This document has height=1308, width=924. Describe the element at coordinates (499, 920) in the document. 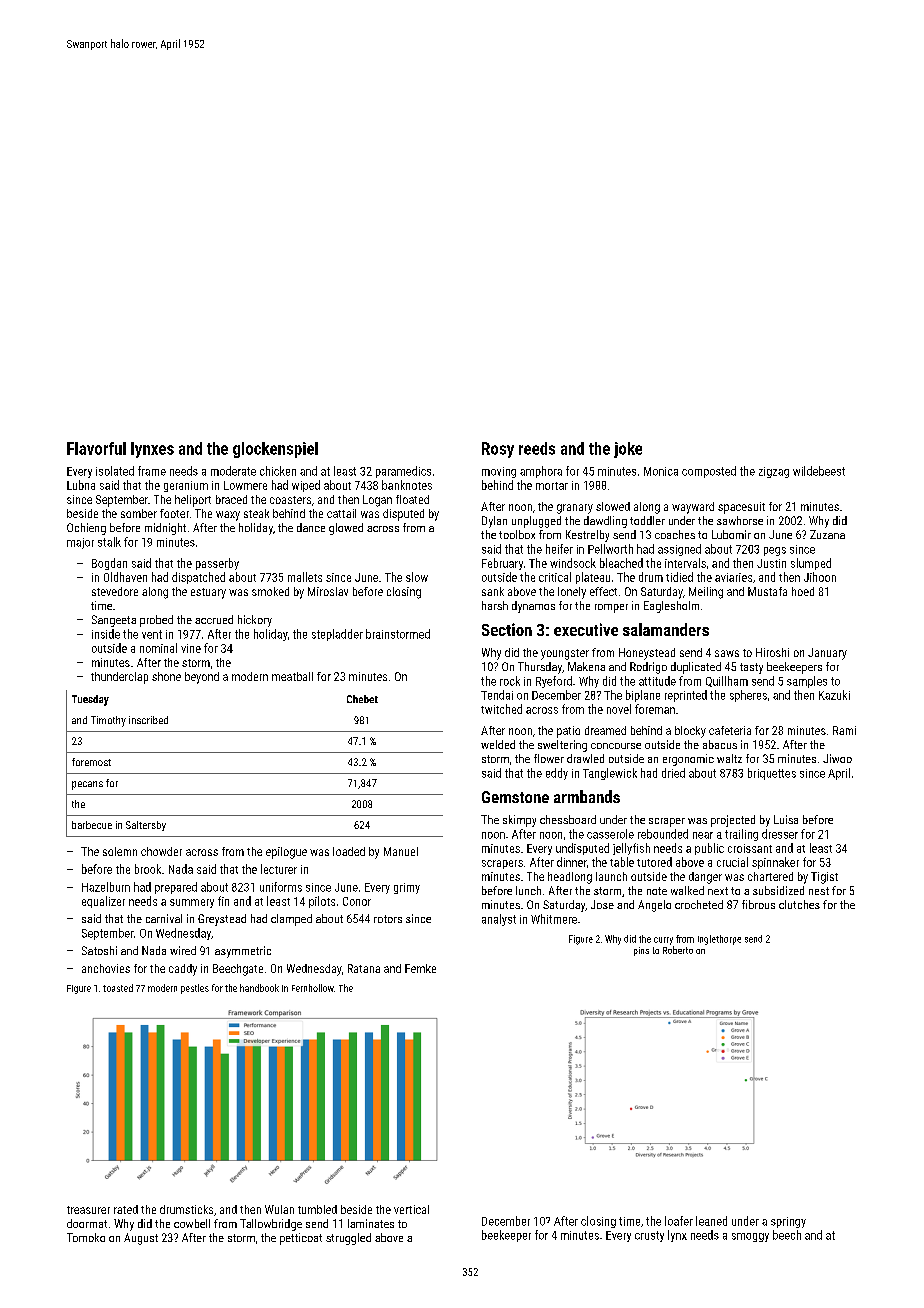

I see `analyst` at that location.
